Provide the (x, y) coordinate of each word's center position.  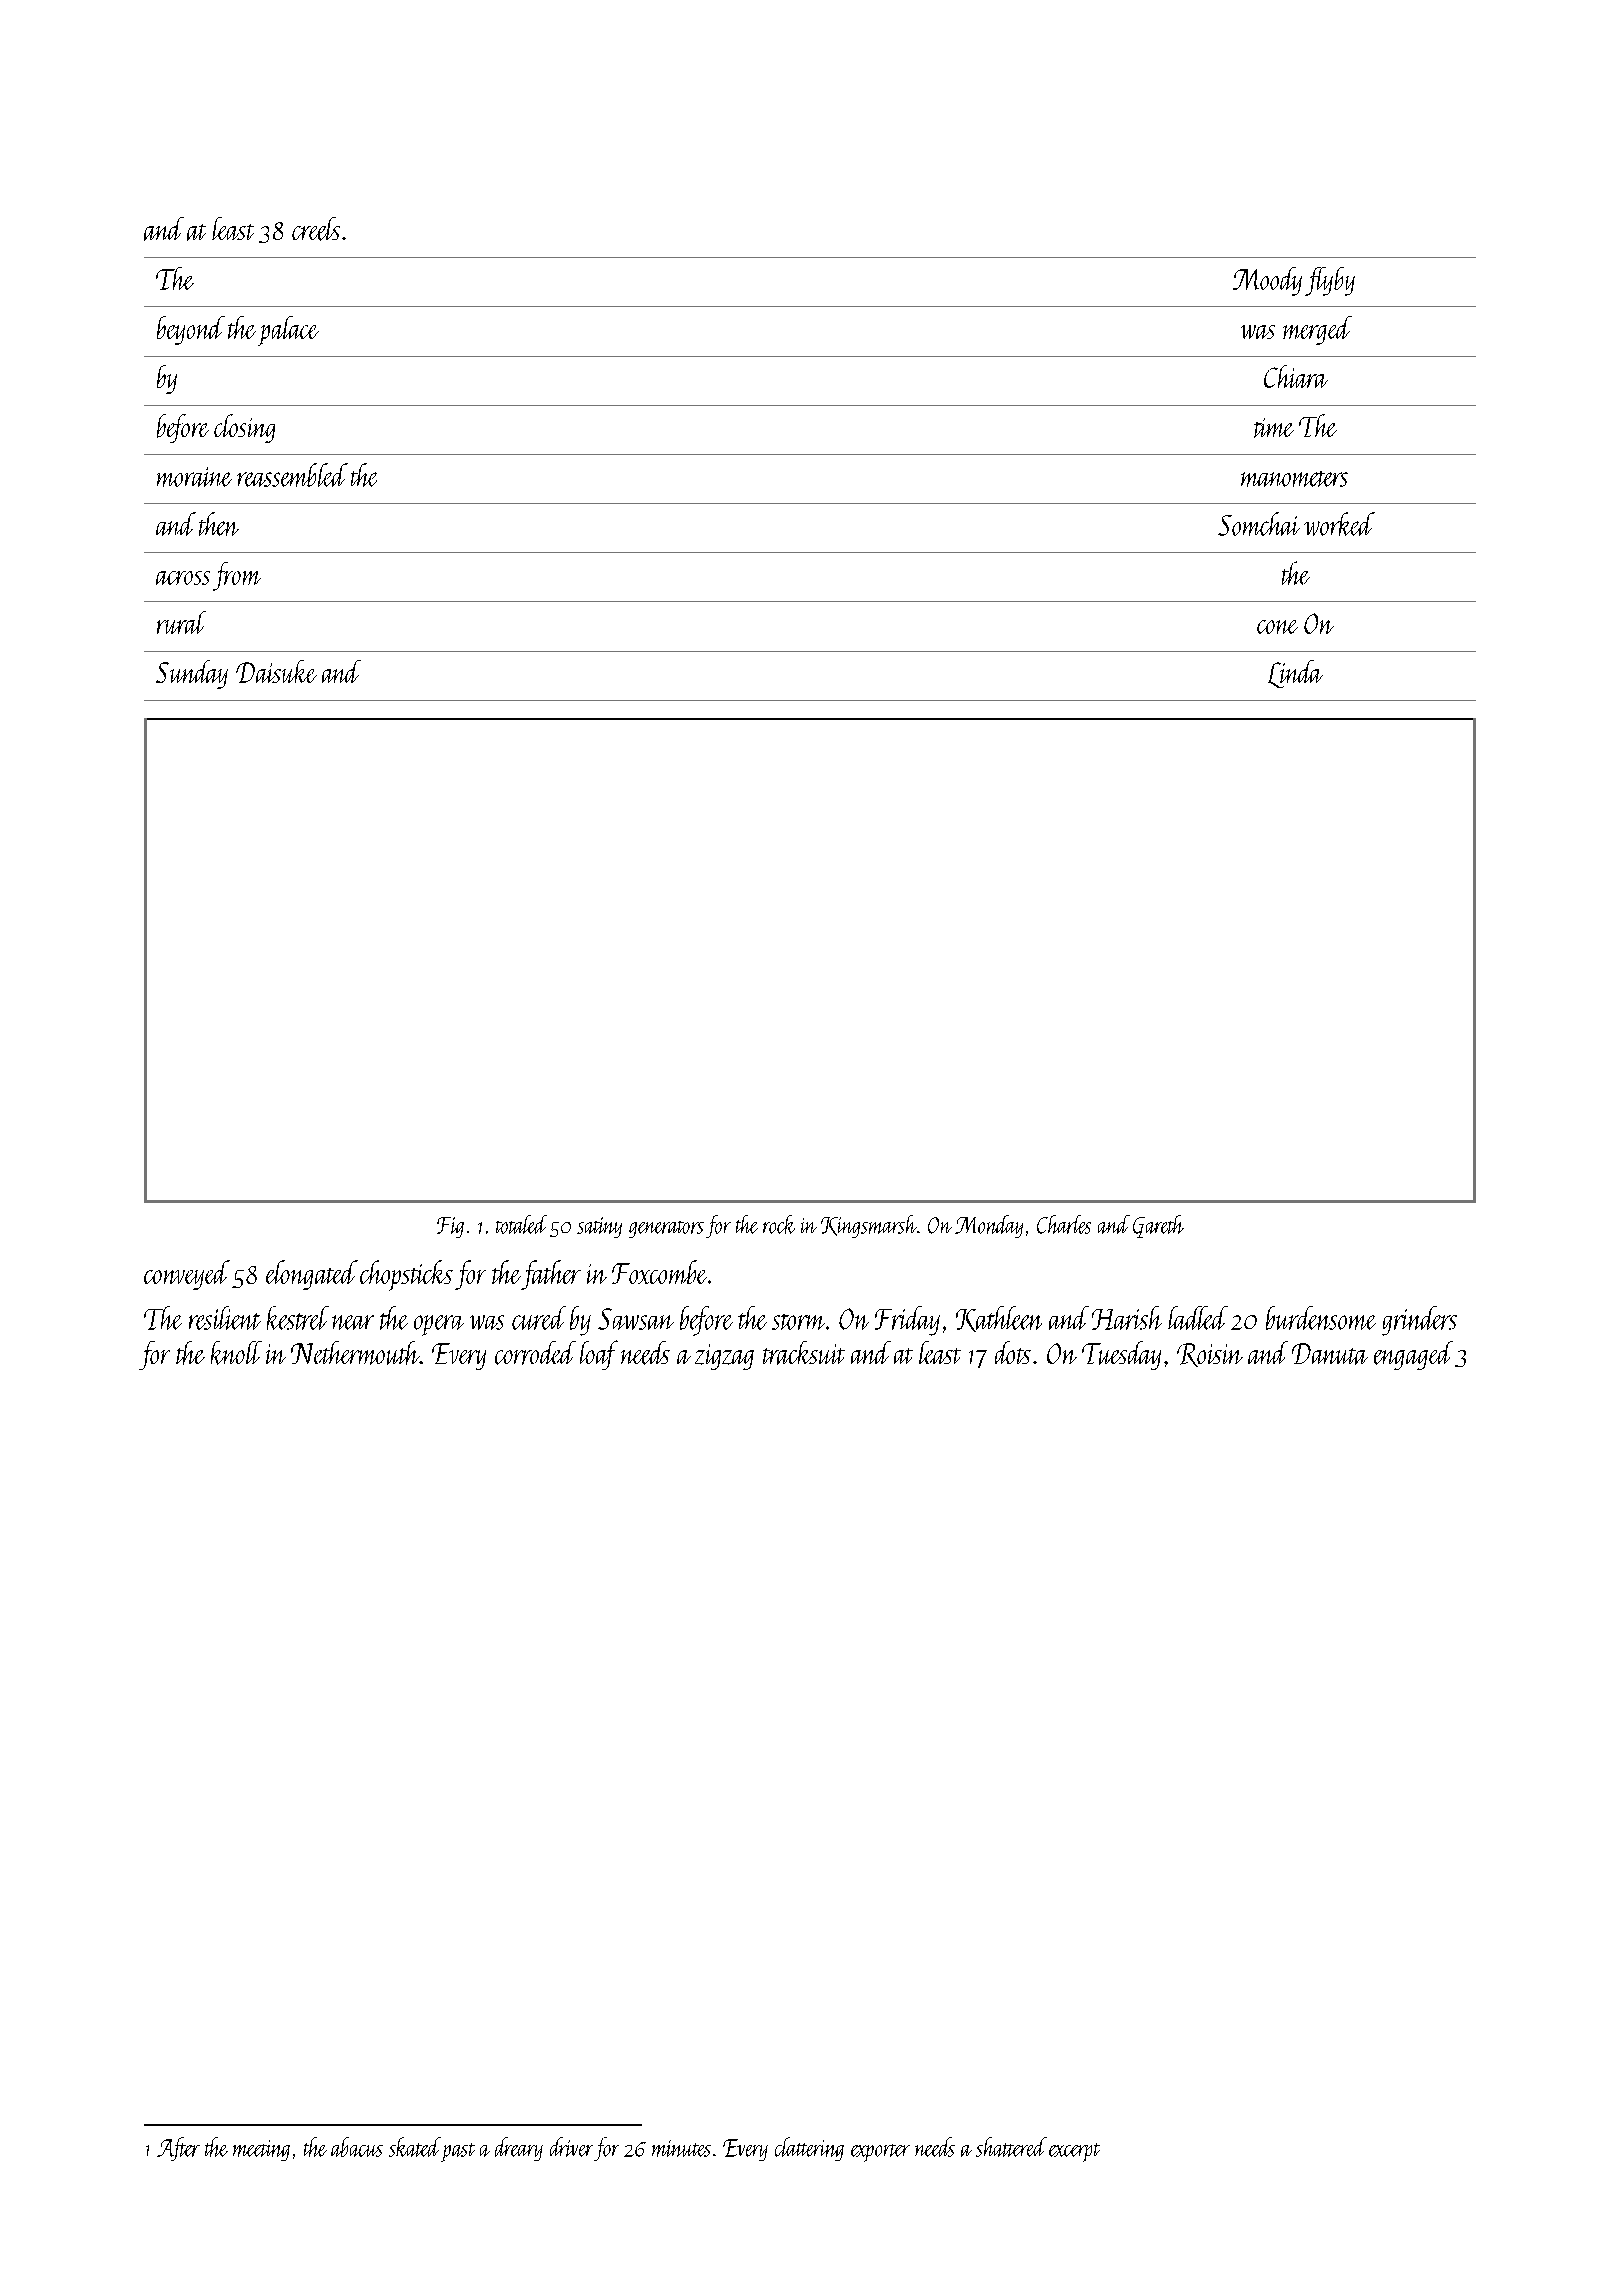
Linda (1295, 674)
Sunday (192, 674)
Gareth (1158, 1226)
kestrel (298, 1318)
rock (779, 1224)
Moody (1267, 281)
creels (316, 229)
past (458, 2152)
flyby (1330, 281)
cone (1277, 627)
